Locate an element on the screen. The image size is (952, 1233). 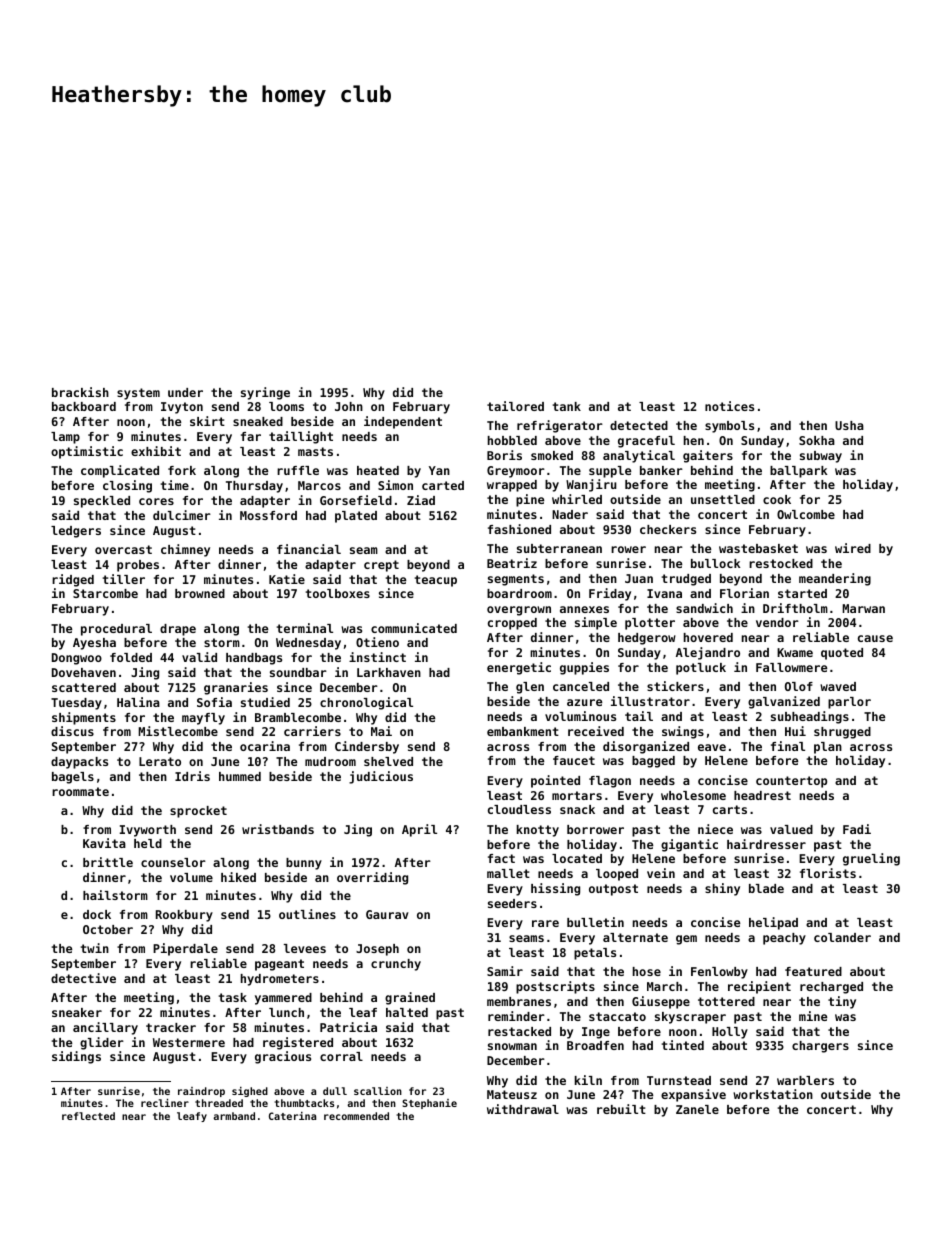
checkers is located at coordinates (668, 529).
